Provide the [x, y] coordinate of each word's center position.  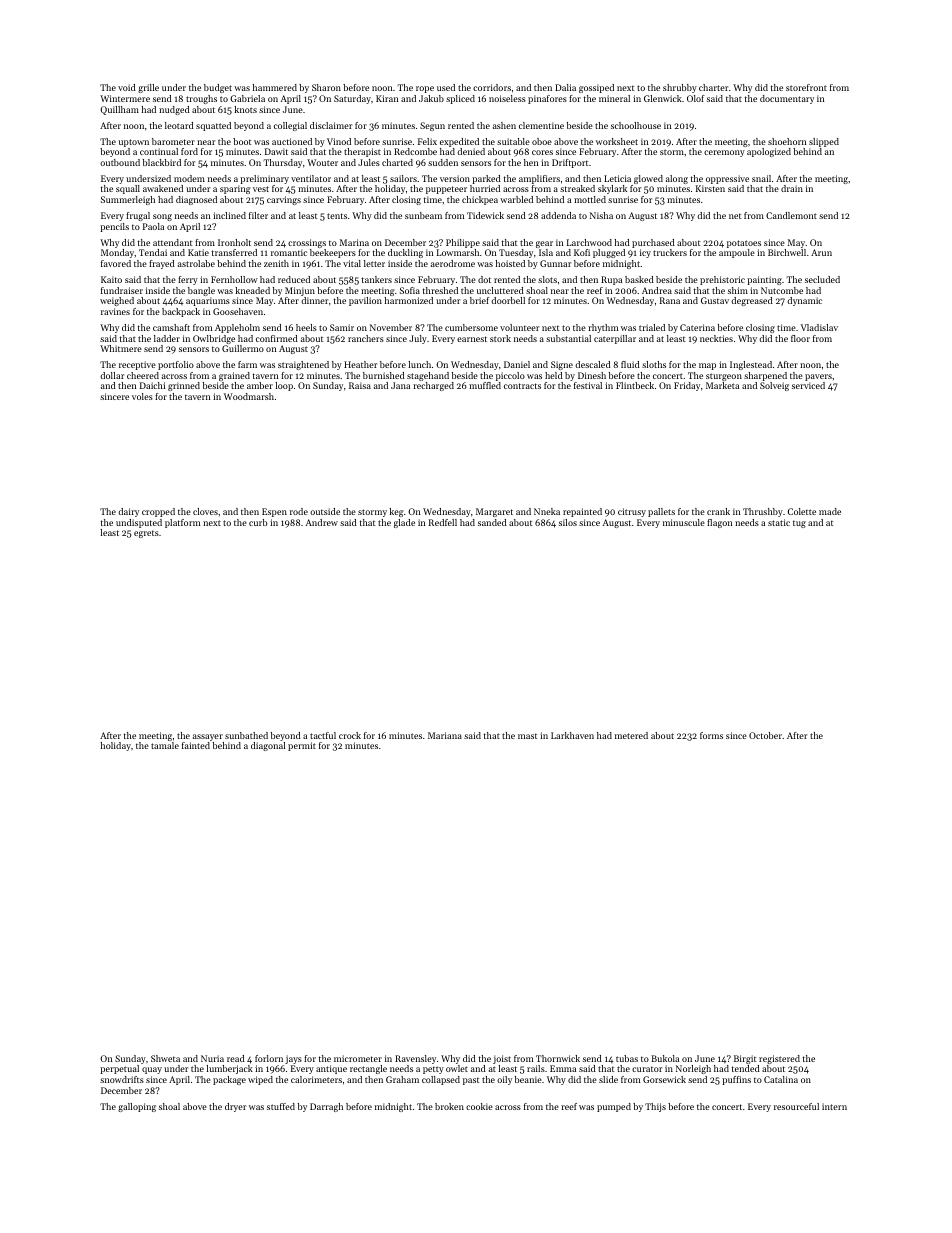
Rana [670, 300]
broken [449, 1106]
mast [527, 736]
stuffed [281, 1106]
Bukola [665, 1058]
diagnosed [196, 200]
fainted [196, 745]
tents [337, 216]
